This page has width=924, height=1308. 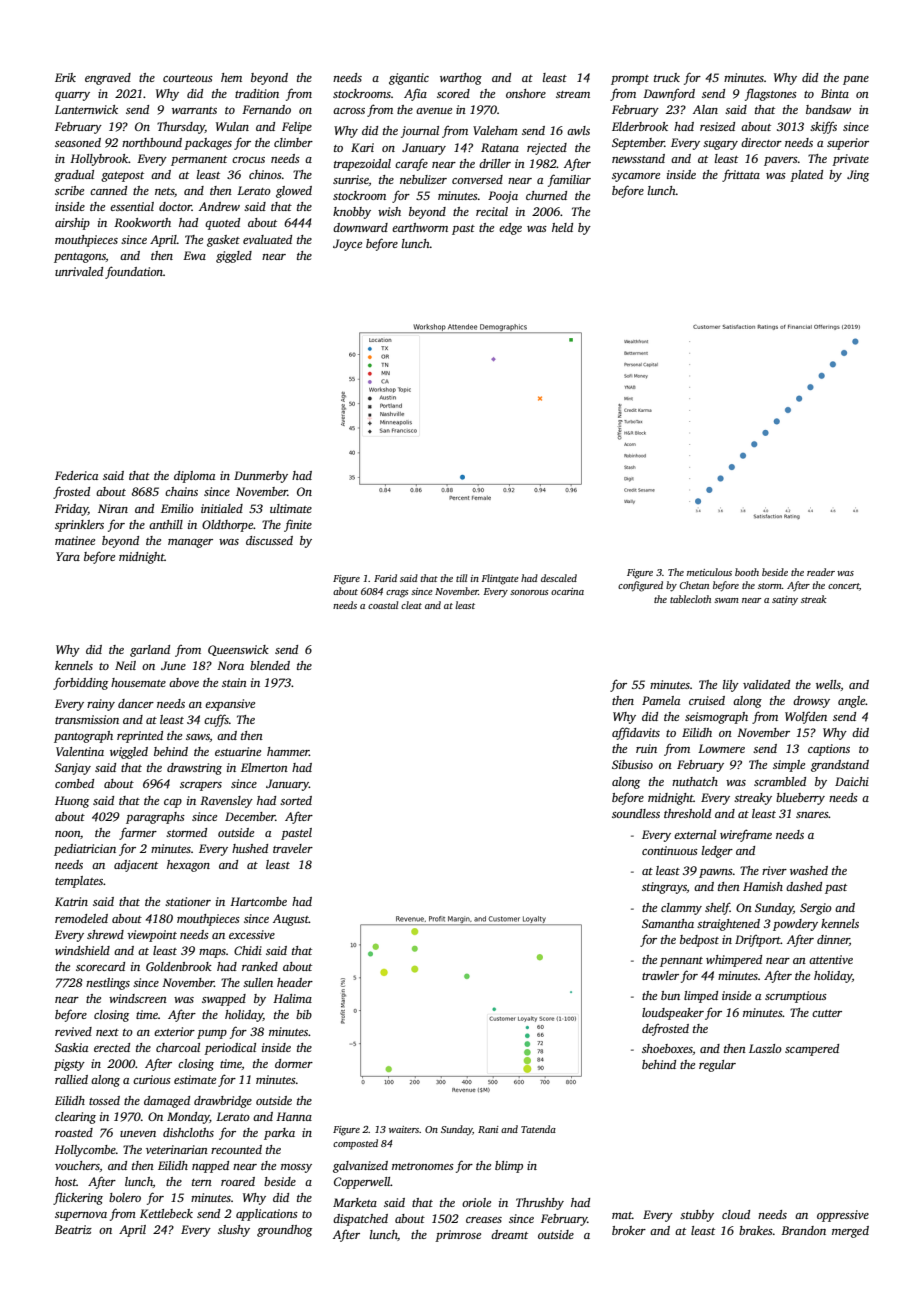 What do you see at coordinates (78, 142) in the page?
I see `seasoned` at bounding box center [78, 142].
